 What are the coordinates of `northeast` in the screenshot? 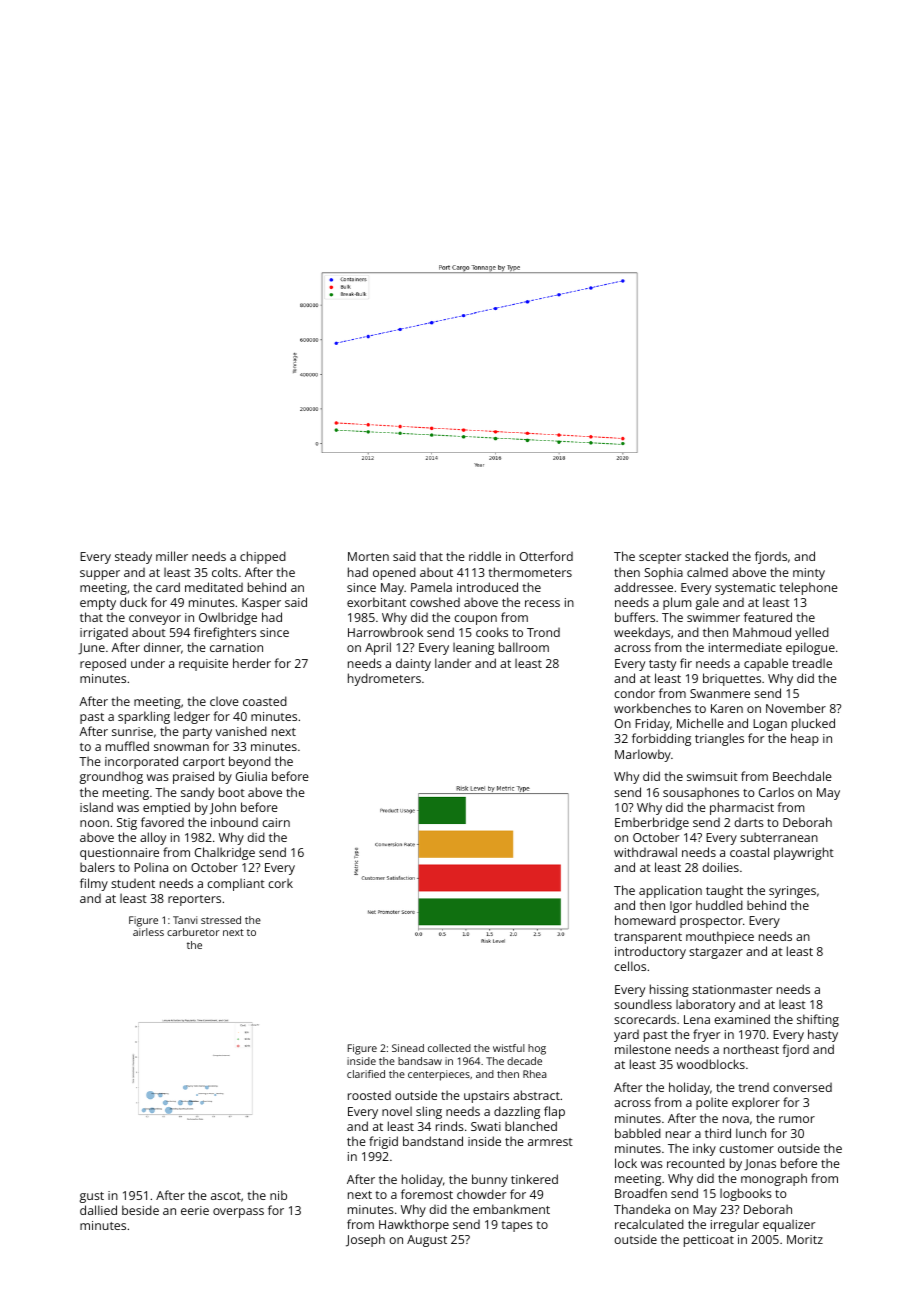 It's located at (751, 1049).
